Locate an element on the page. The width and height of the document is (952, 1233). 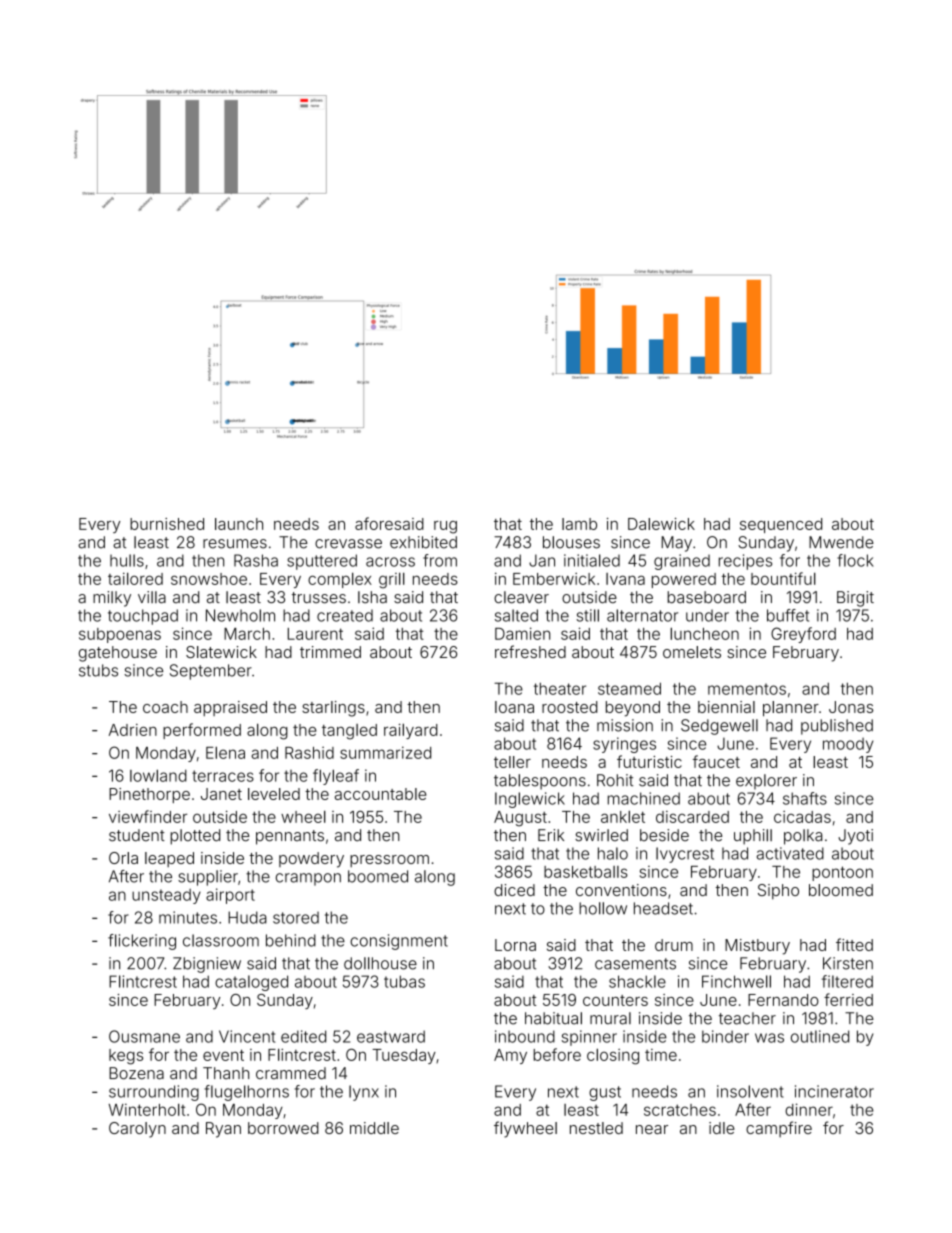
binder is located at coordinates (725, 1036).
